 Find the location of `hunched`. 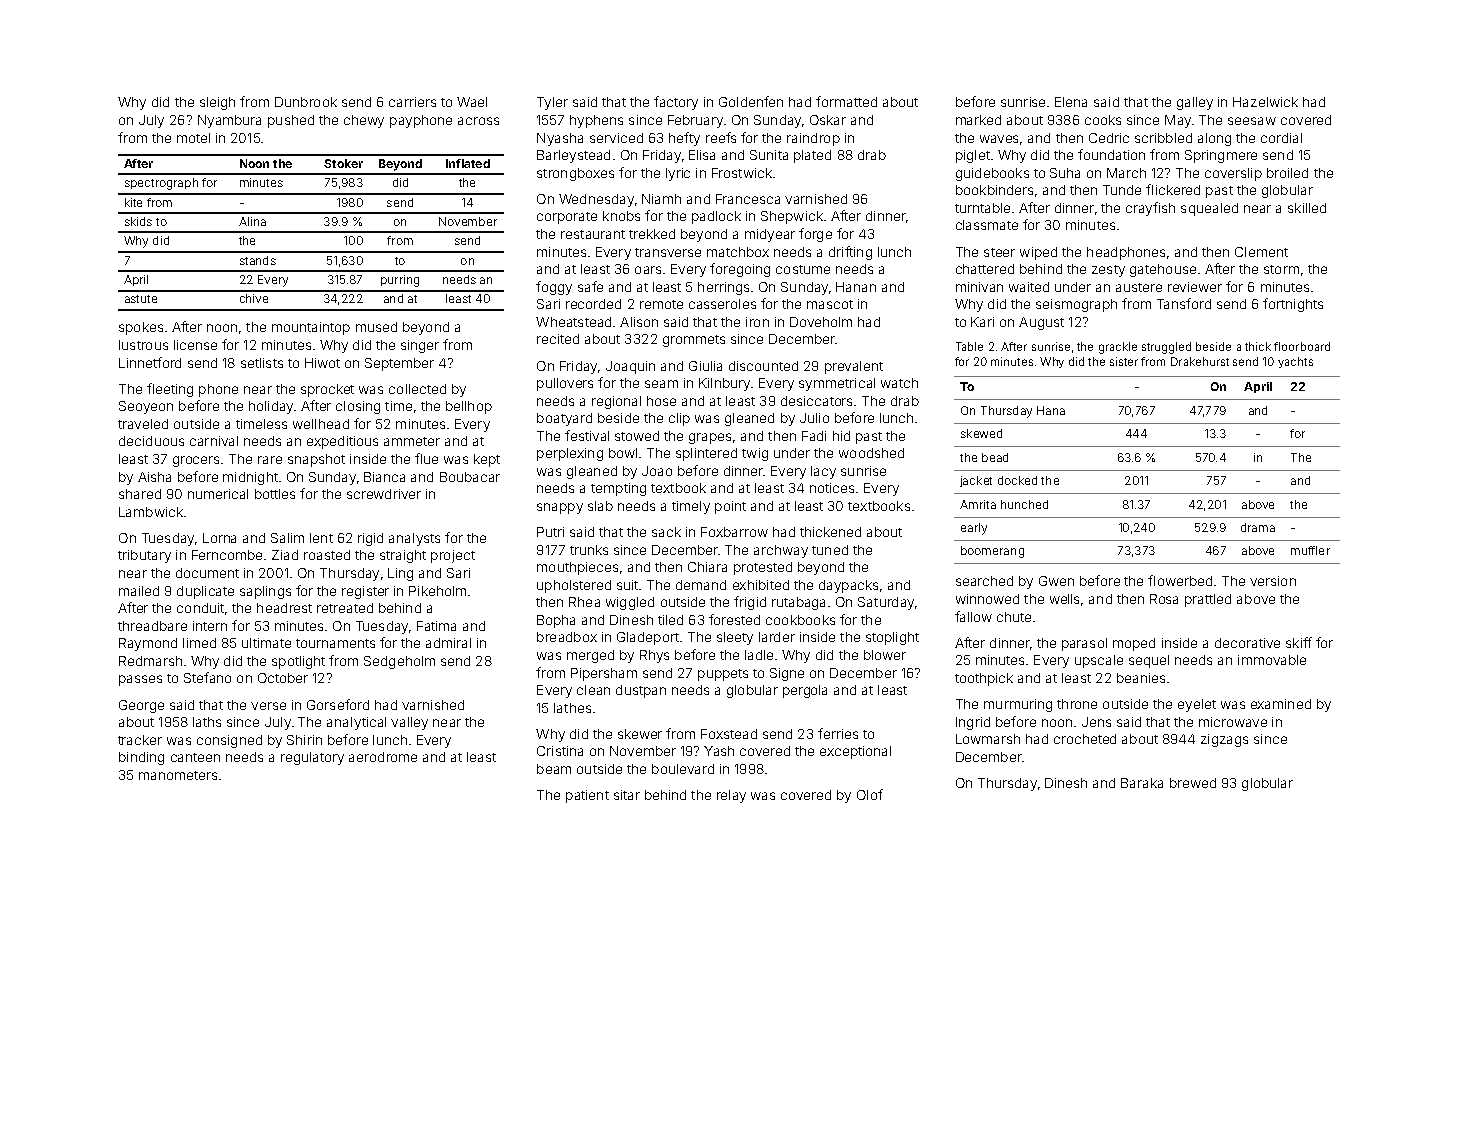

hunched is located at coordinates (1024, 504).
